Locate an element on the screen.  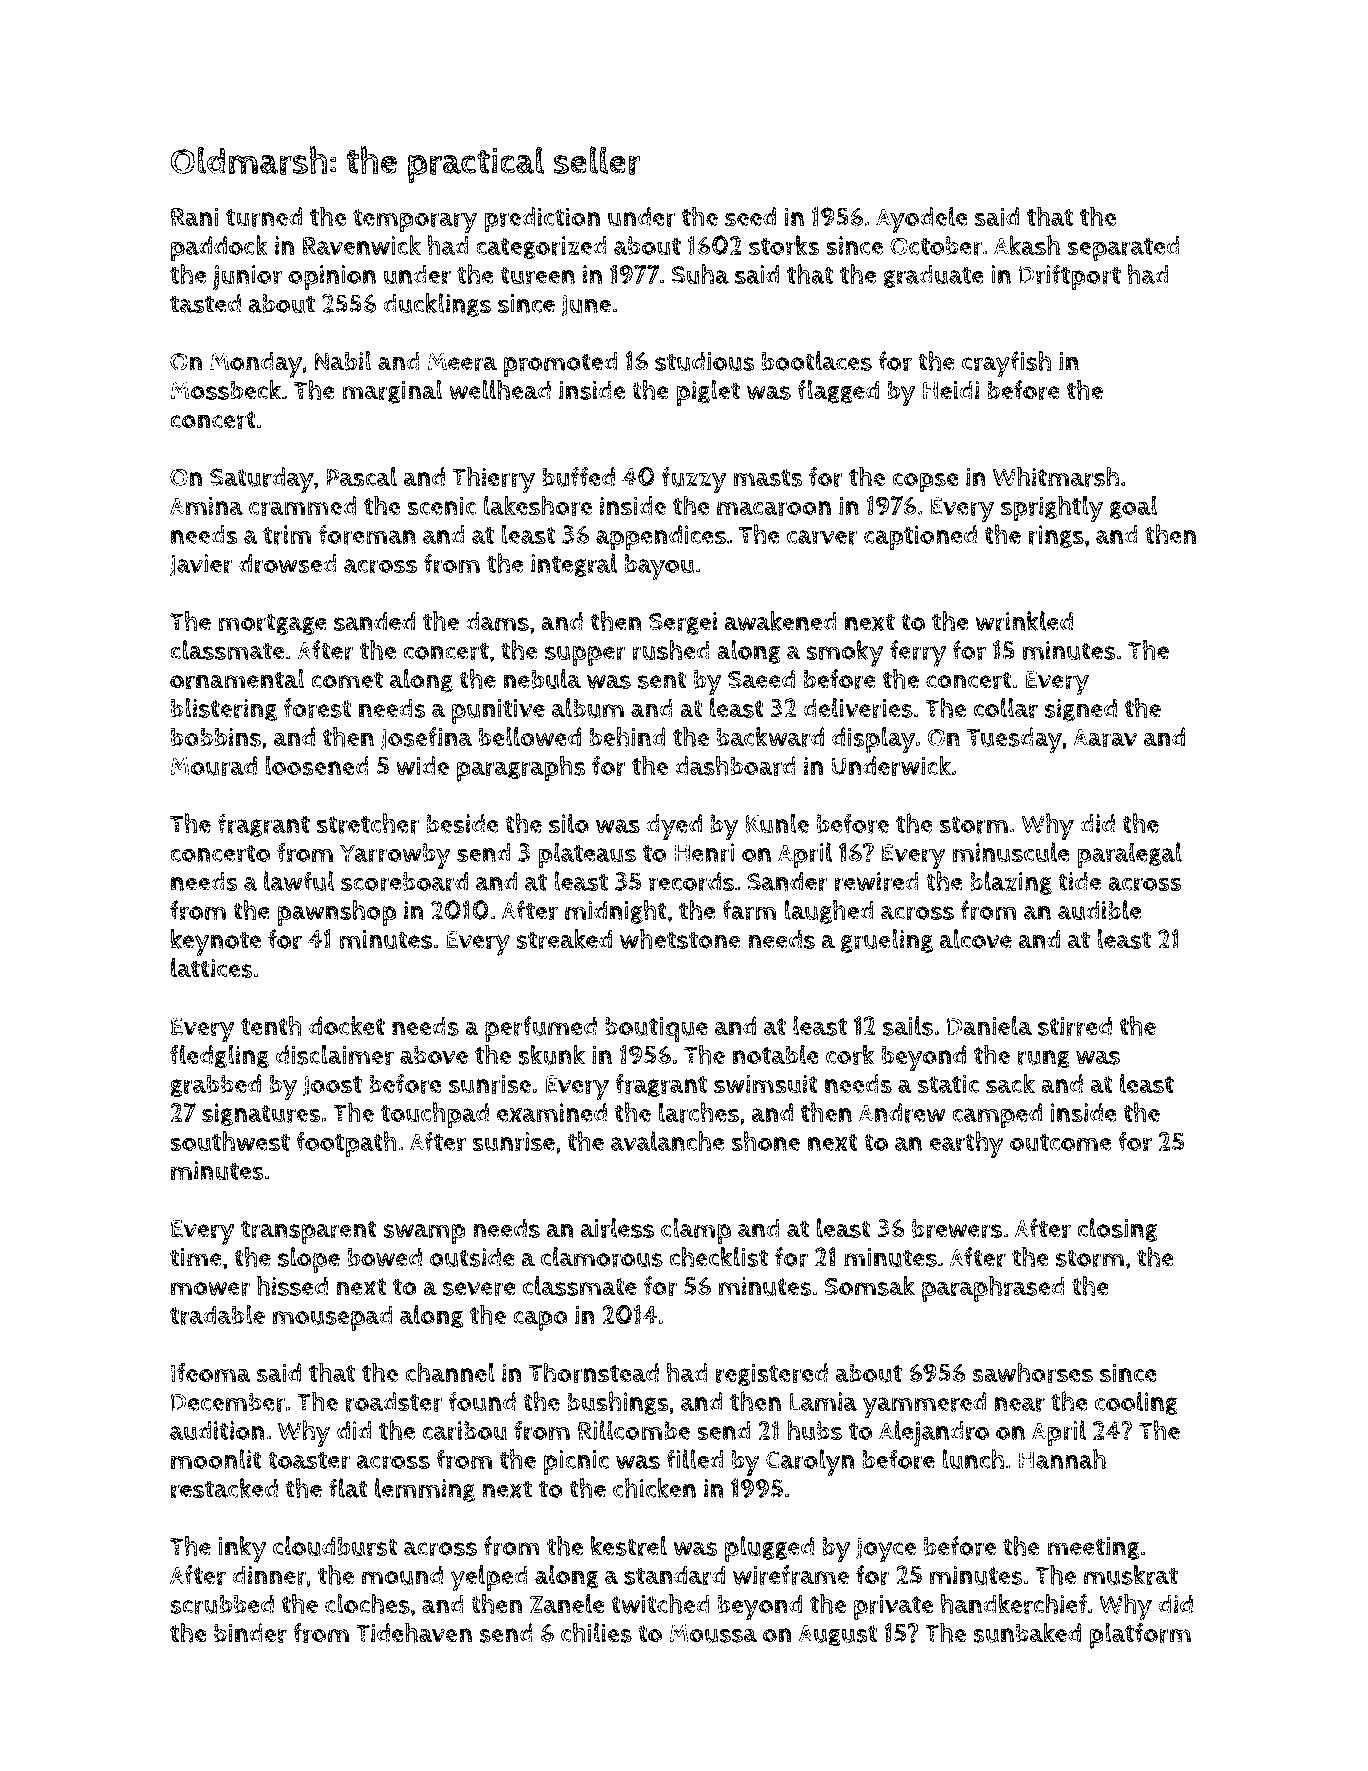
temporary is located at coordinates (415, 221).
